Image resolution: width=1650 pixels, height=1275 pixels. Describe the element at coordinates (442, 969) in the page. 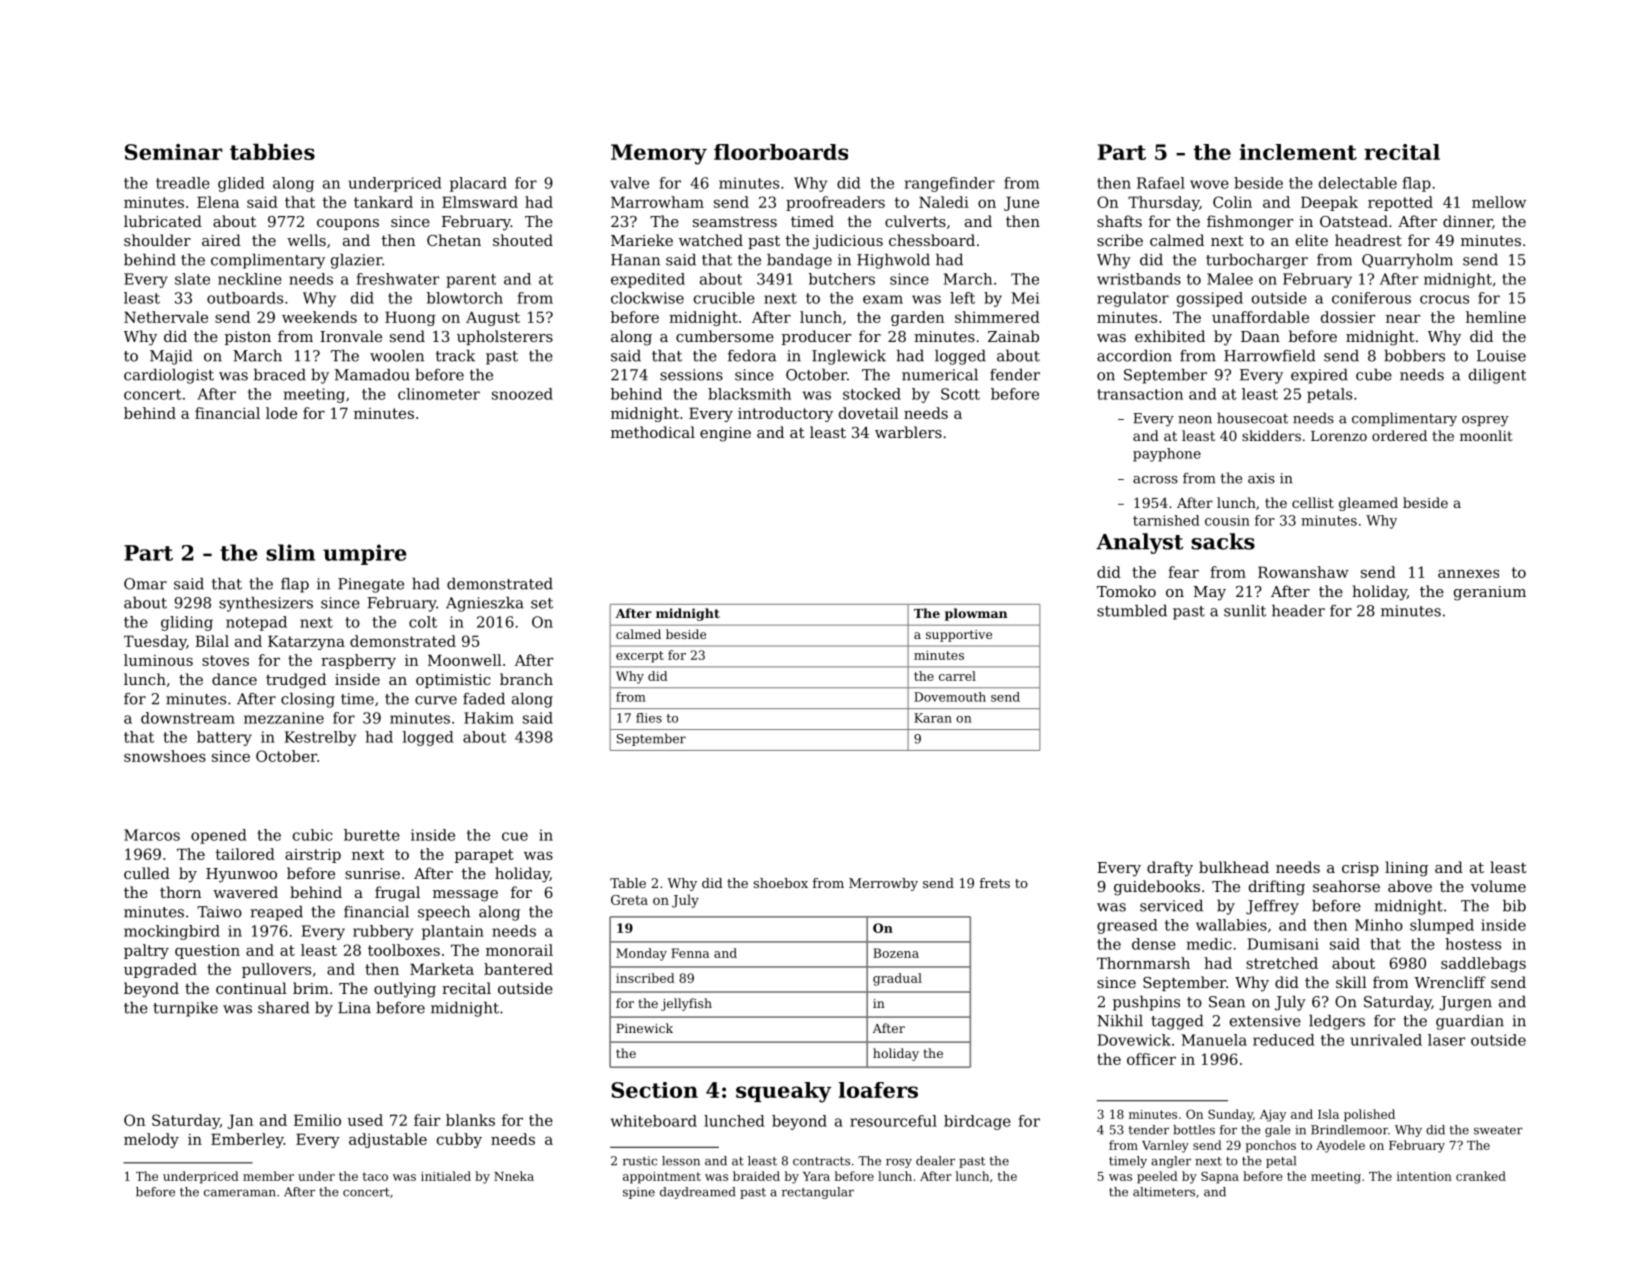

I see `Marketa` at that location.
